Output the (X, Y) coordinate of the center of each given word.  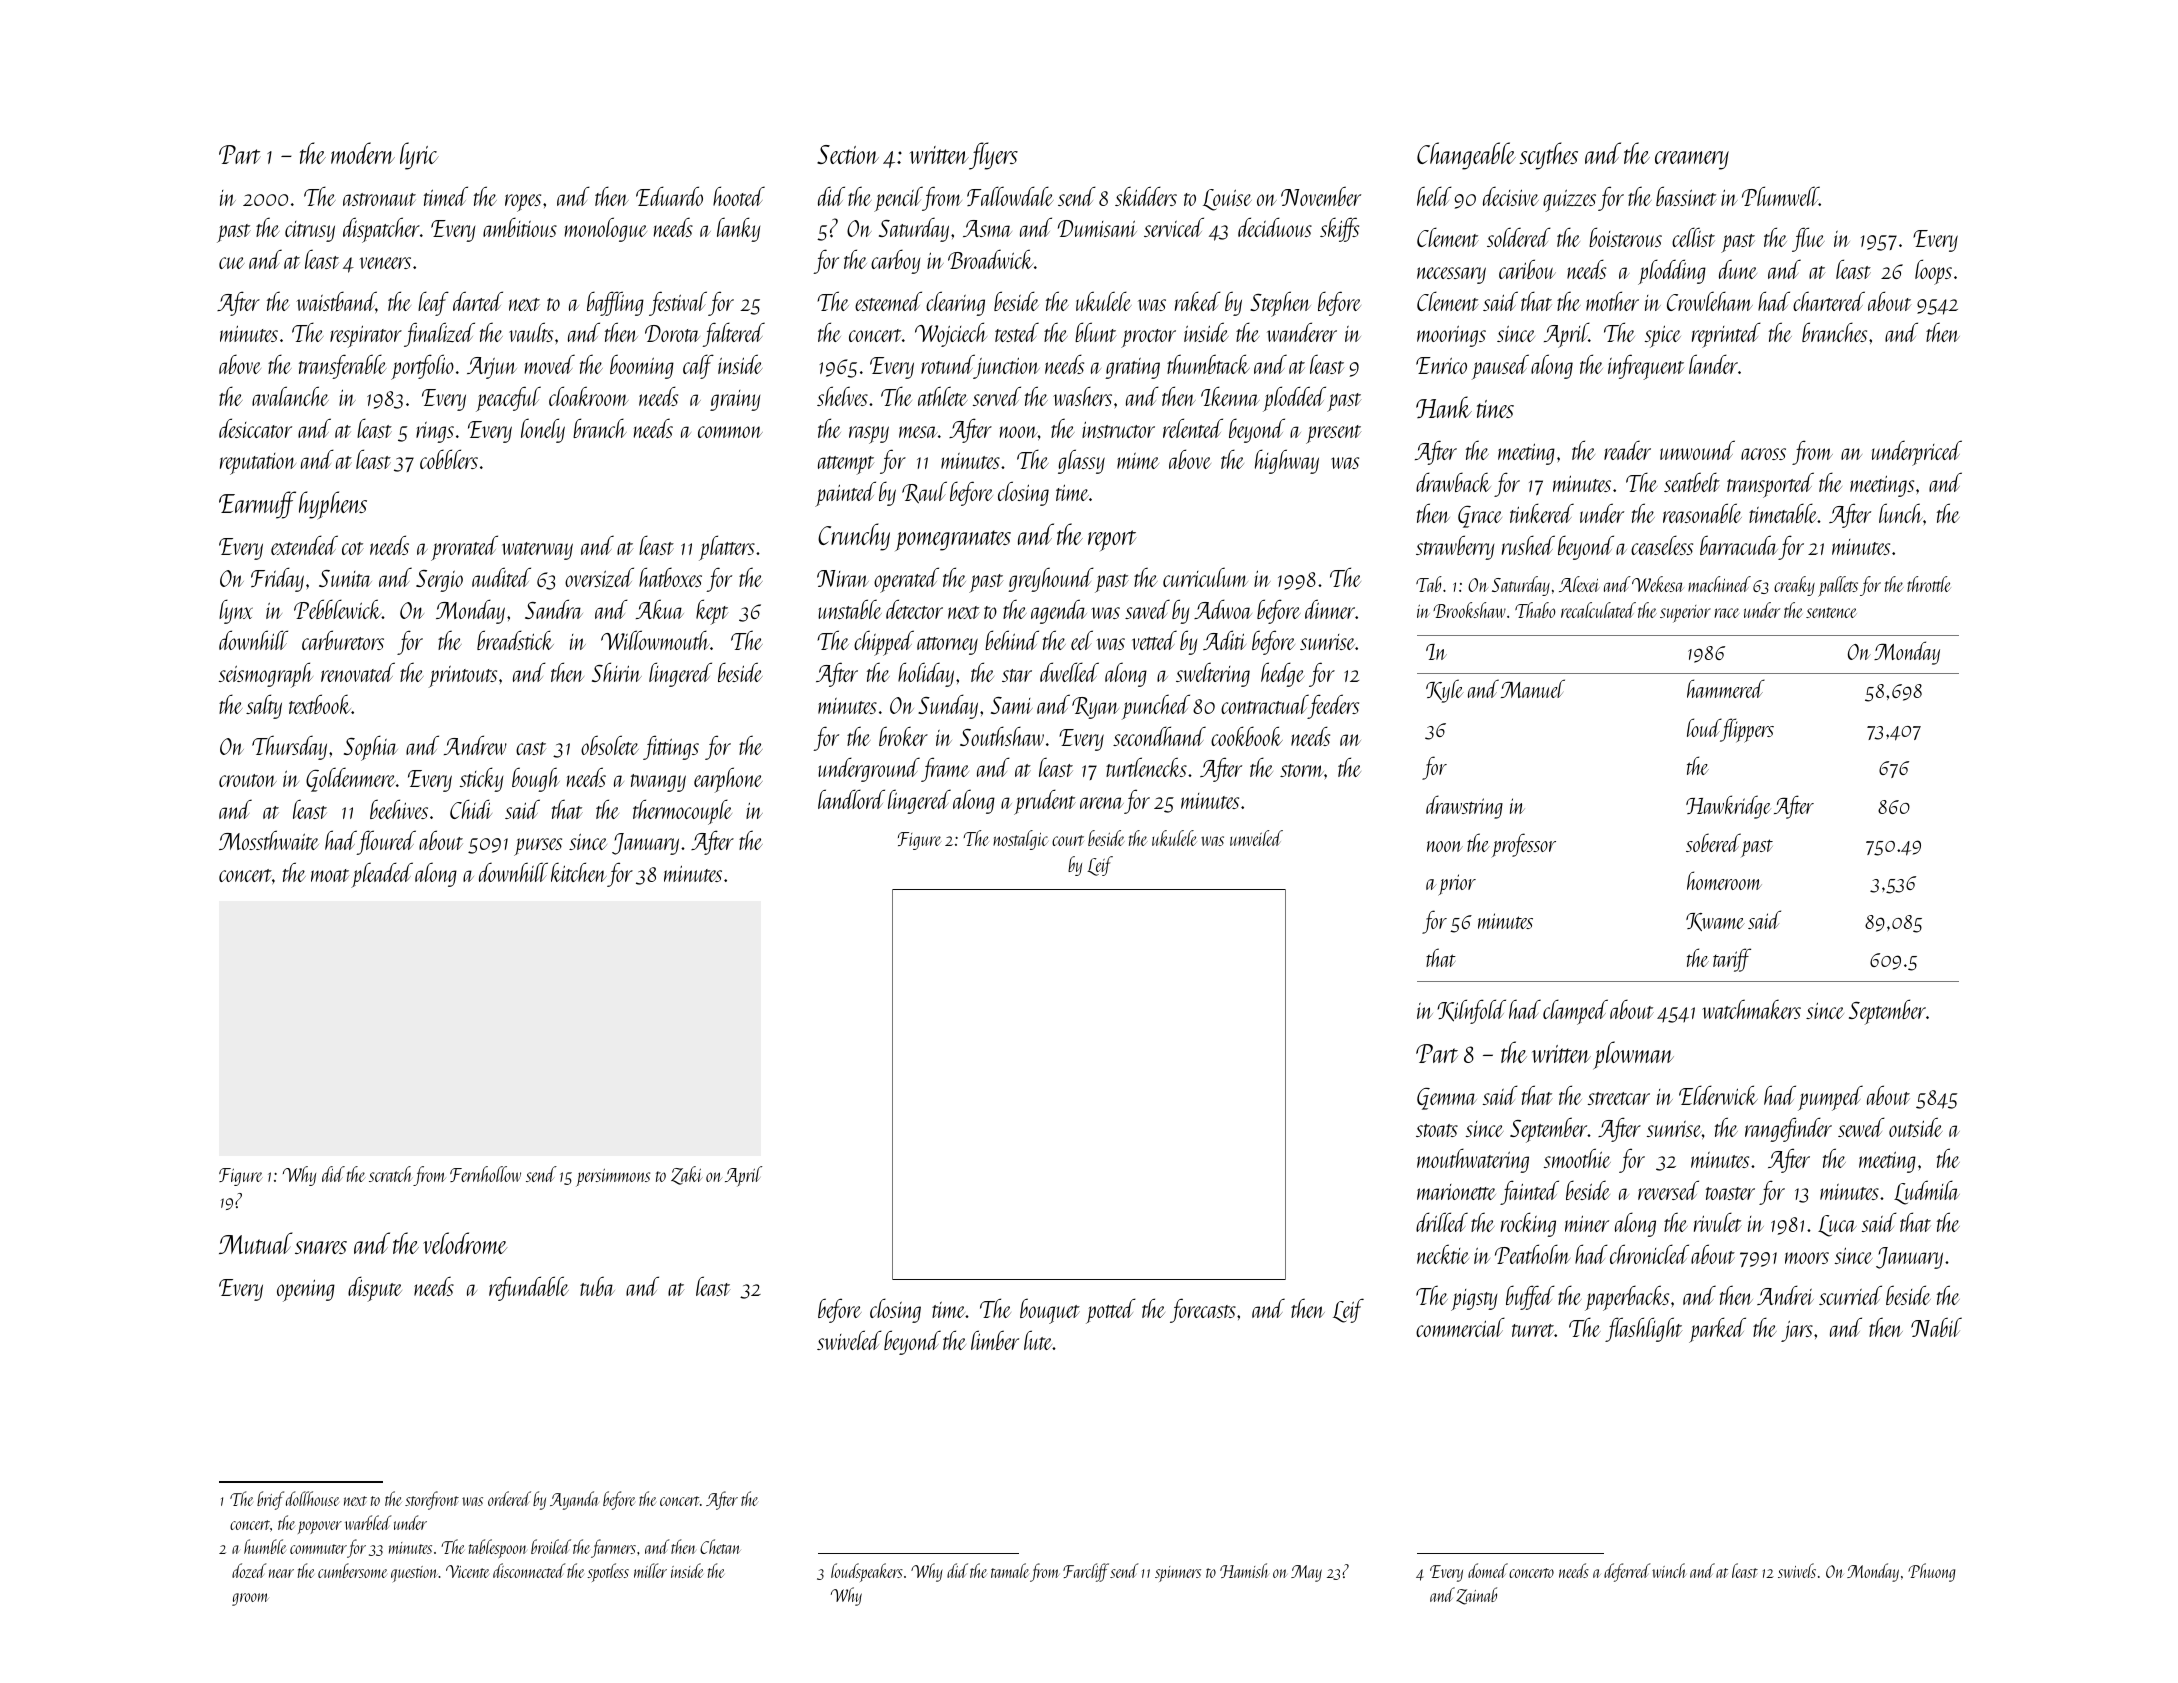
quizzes (1569, 200)
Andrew (475, 745)
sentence (1831, 612)
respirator (366, 336)
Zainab (1476, 1596)
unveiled (1256, 838)
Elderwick (1718, 1095)
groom (250, 1599)
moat (330, 875)
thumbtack (1208, 364)
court (1068, 840)
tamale (1010, 1570)
